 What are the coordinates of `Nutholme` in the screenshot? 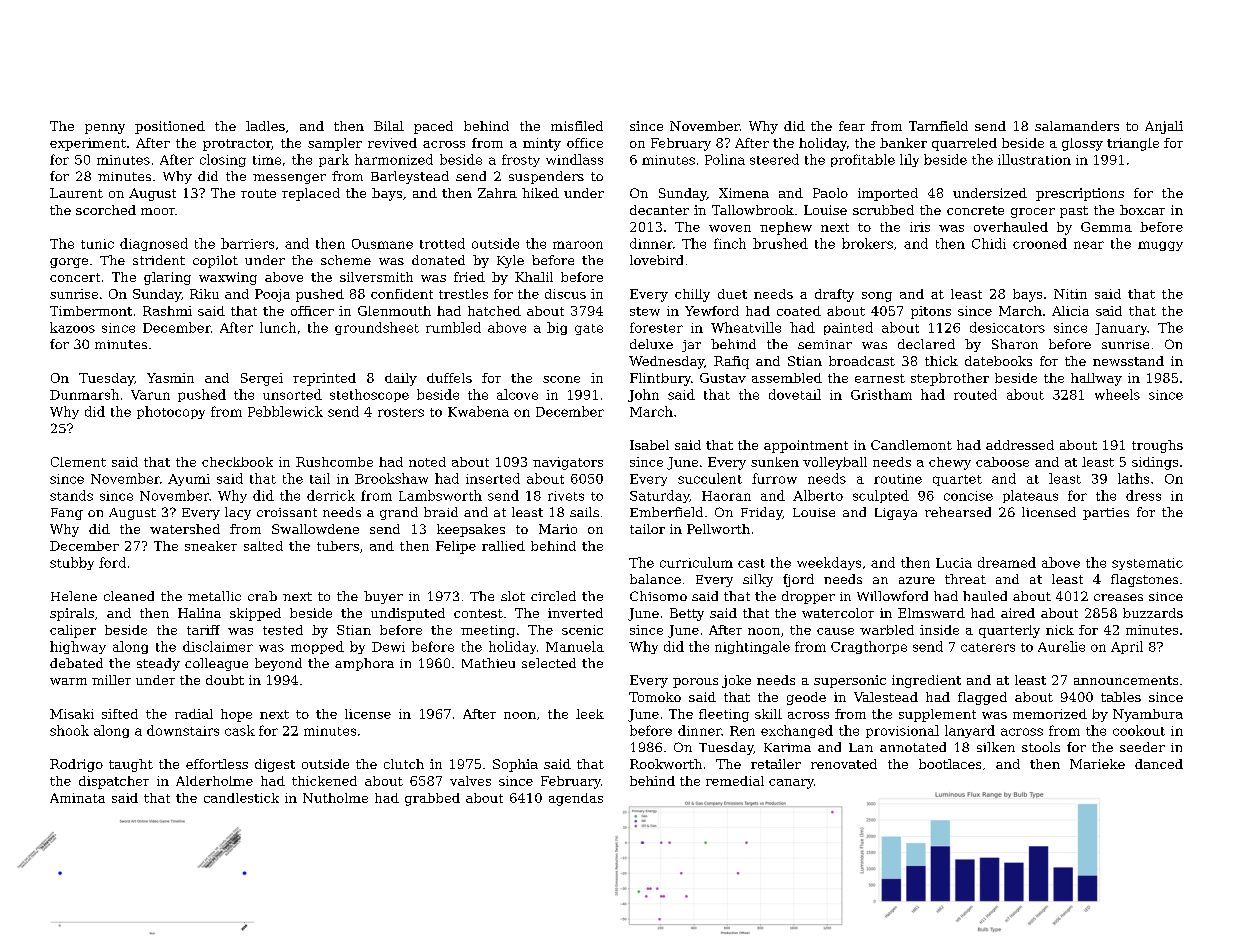 It's located at (335, 798).
